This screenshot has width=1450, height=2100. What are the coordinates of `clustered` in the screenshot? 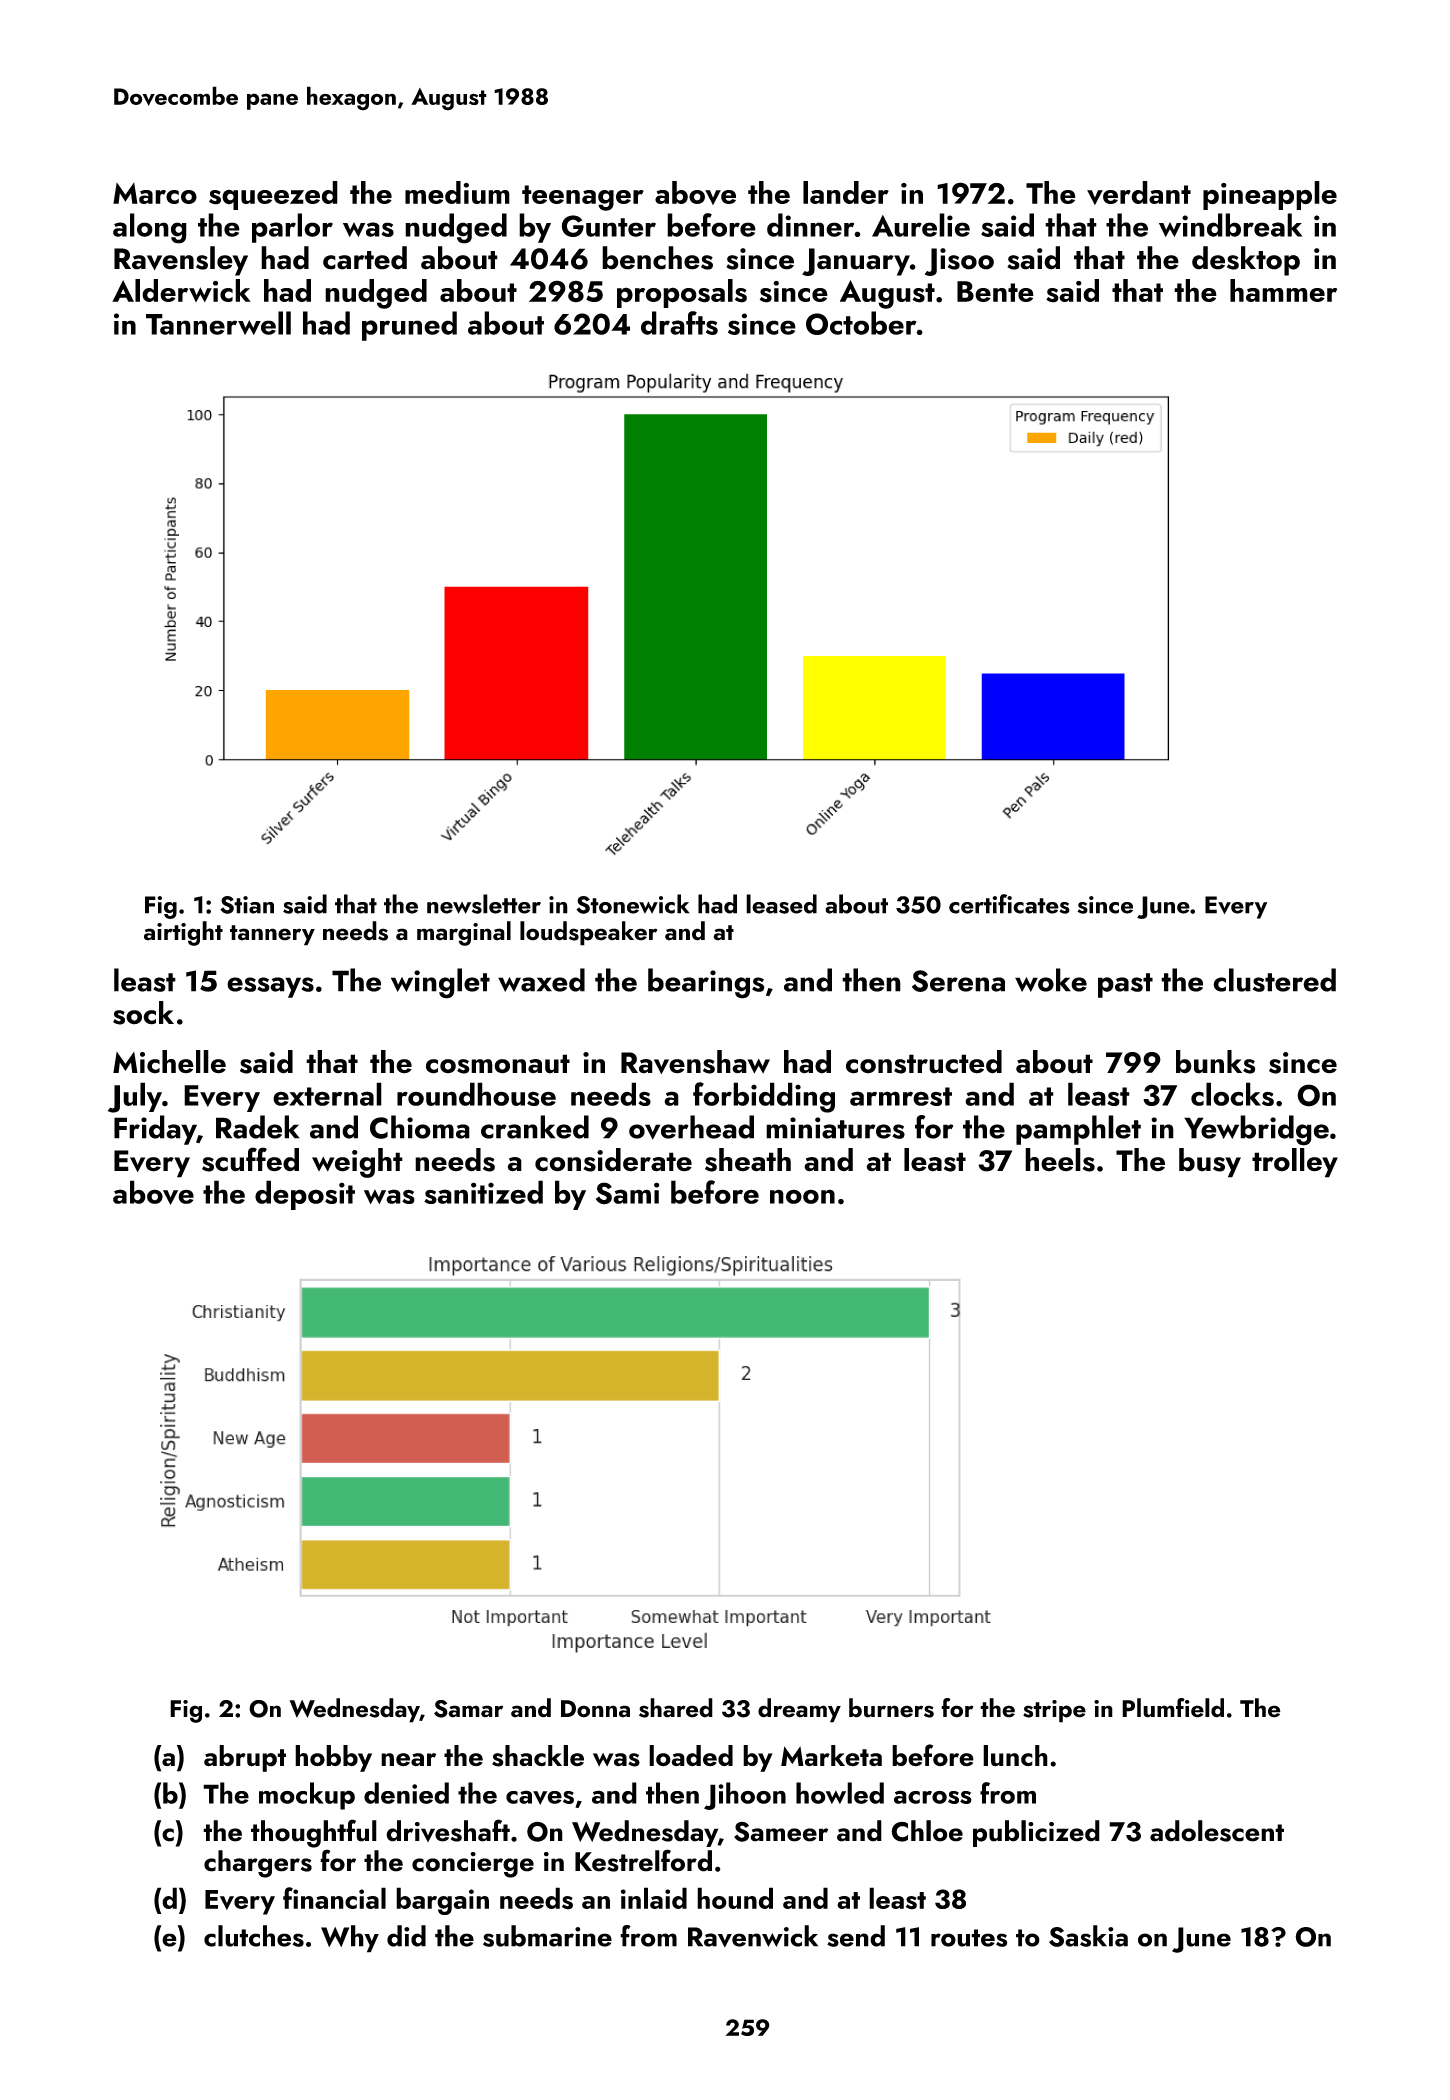 It's located at (1274, 980).
